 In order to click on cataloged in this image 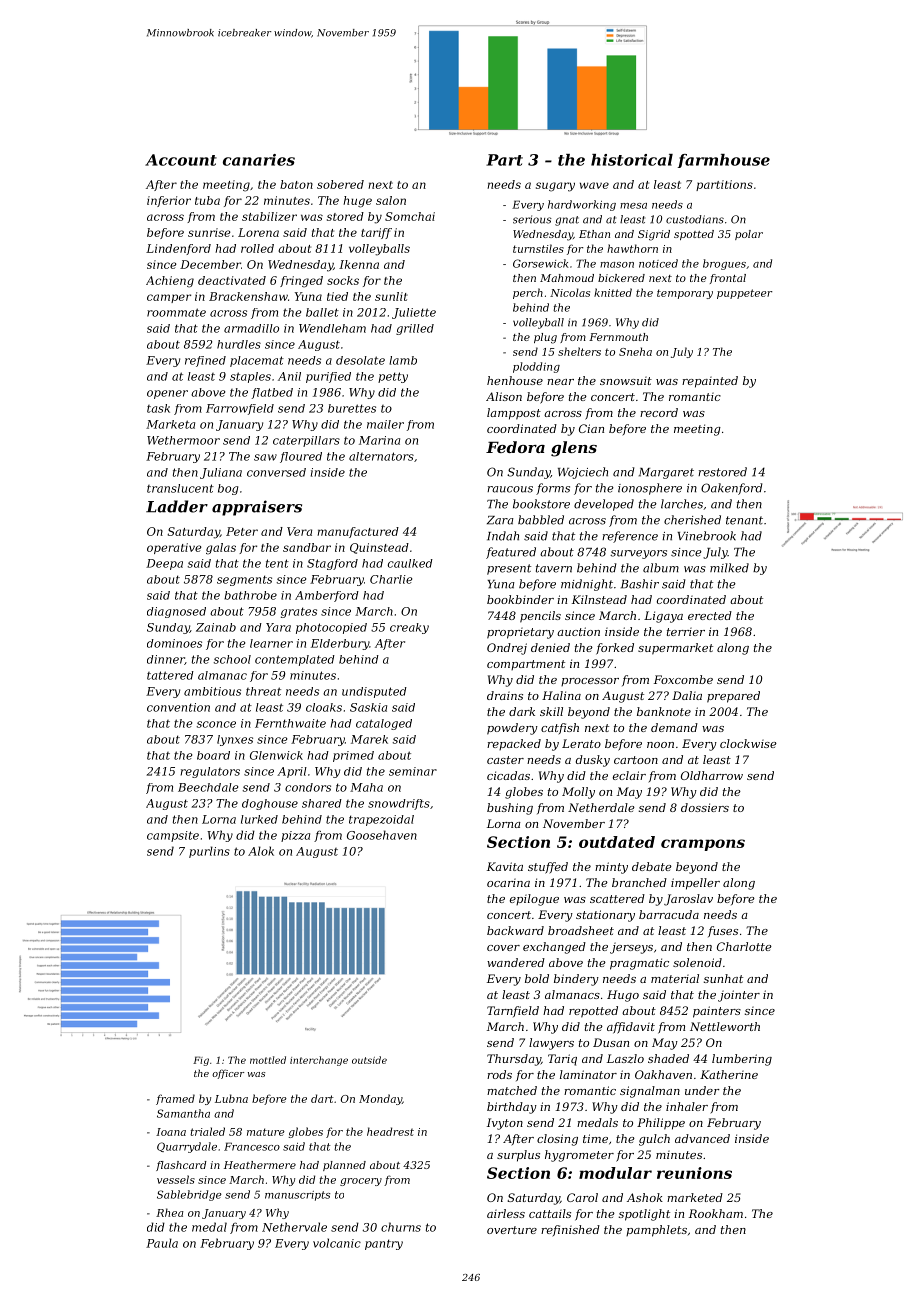, I will do `click(384, 724)`.
